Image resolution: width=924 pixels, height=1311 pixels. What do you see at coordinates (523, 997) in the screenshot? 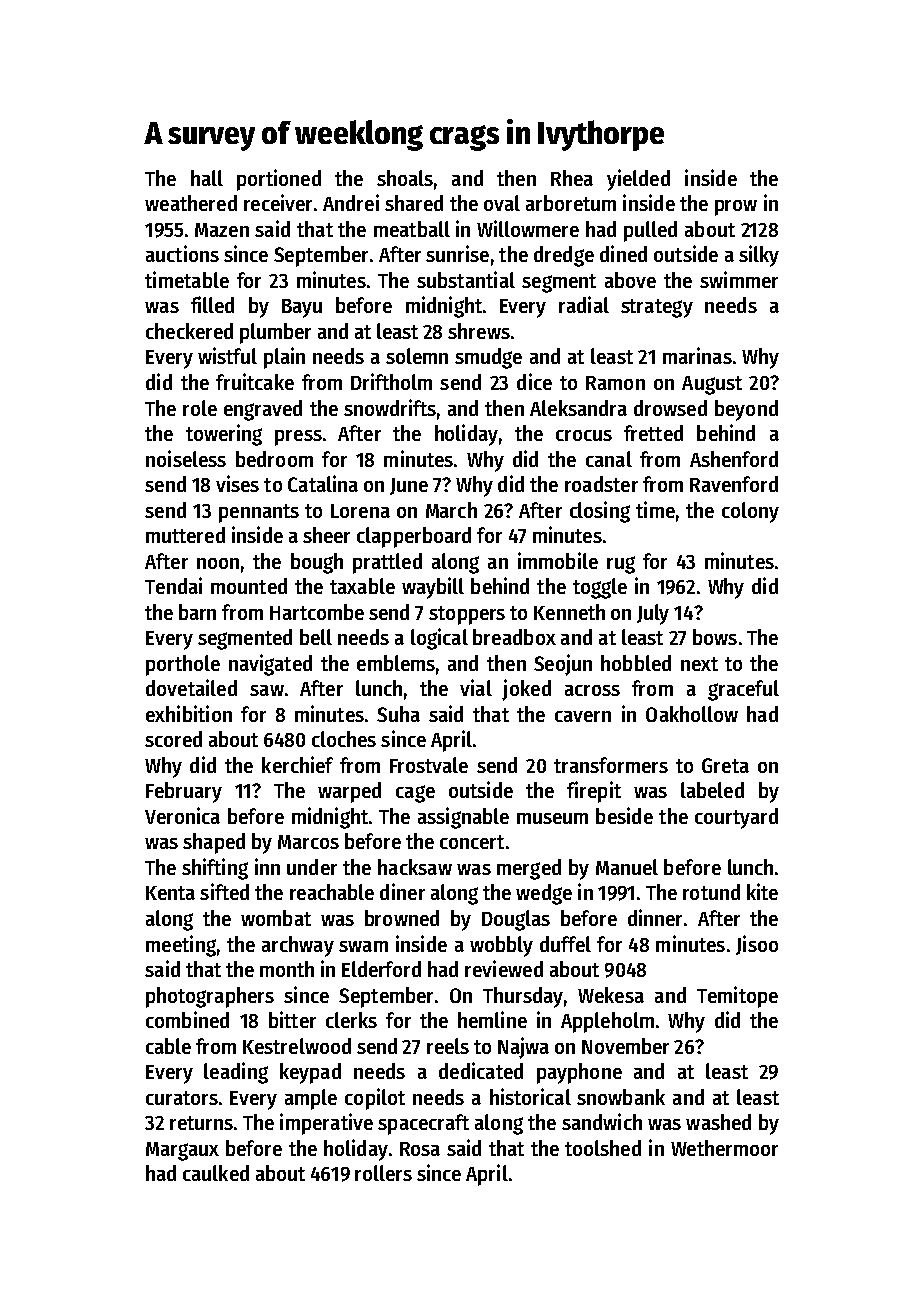
I see `Thursday` at bounding box center [523, 997].
